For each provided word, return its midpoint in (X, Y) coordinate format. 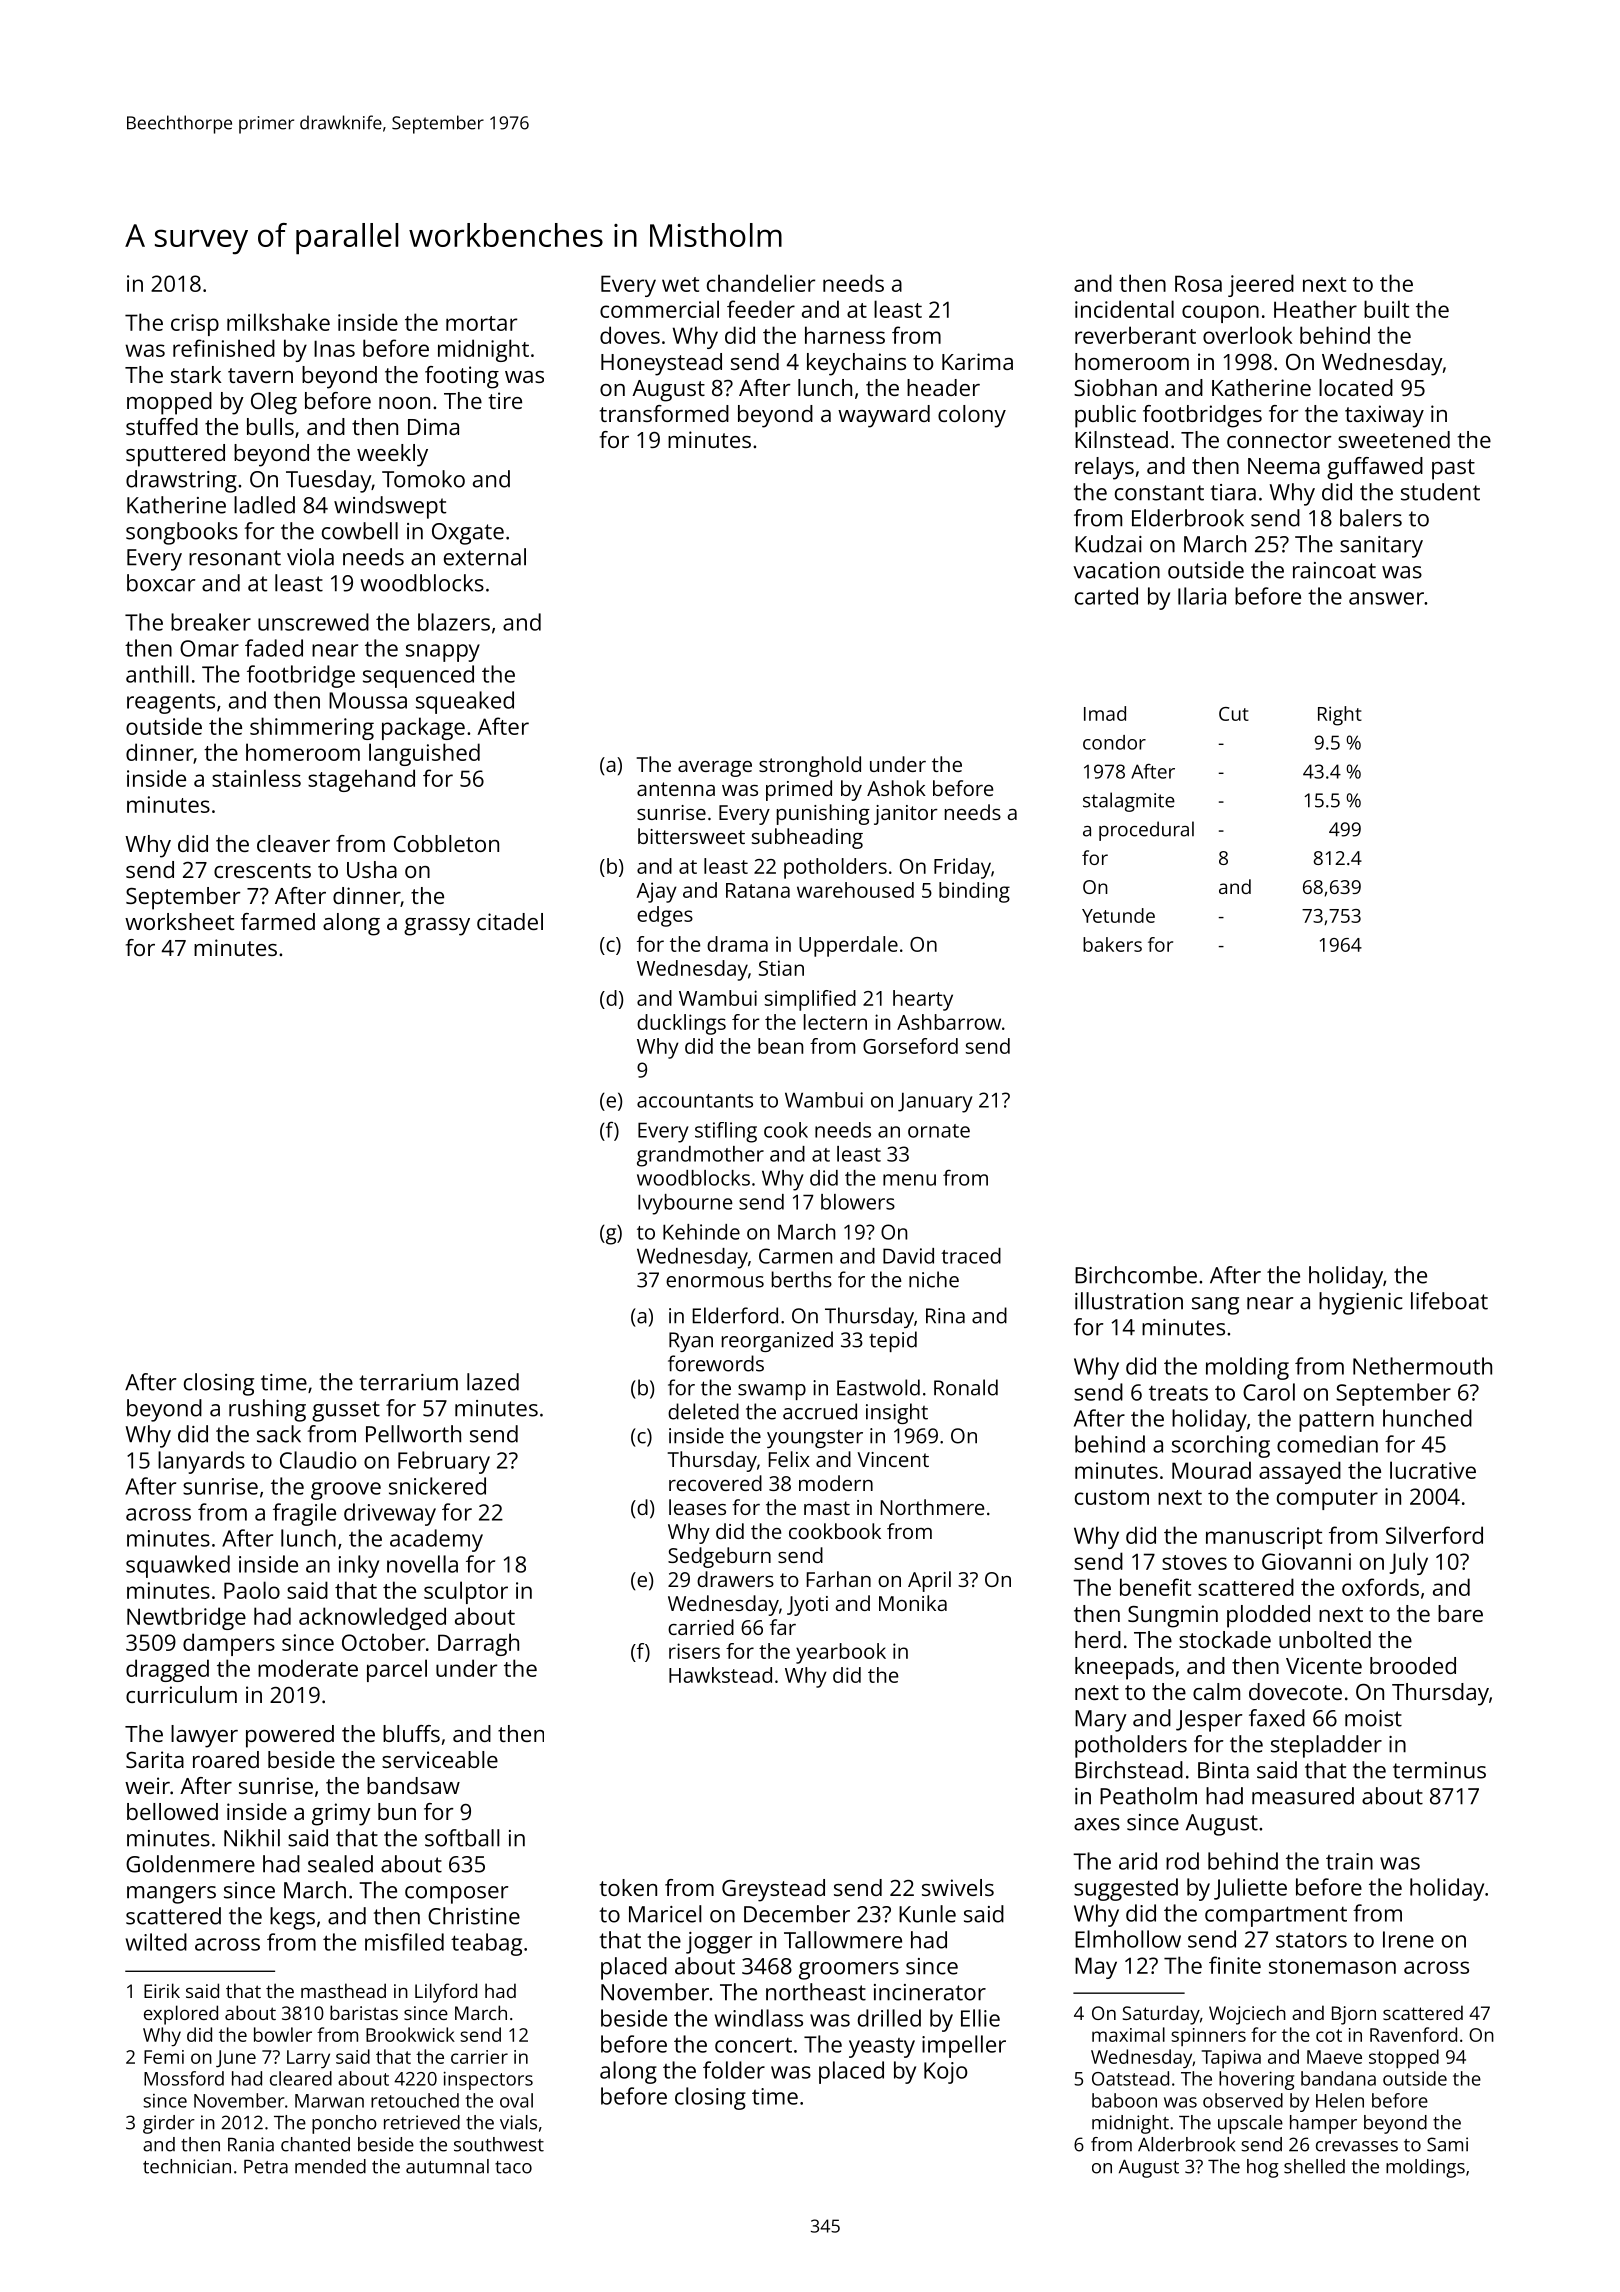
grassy (437, 927)
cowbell (360, 531)
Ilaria (1202, 596)
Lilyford (446, 1993)
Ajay (656, 892)
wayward (884, 416)
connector (1279, 440)
